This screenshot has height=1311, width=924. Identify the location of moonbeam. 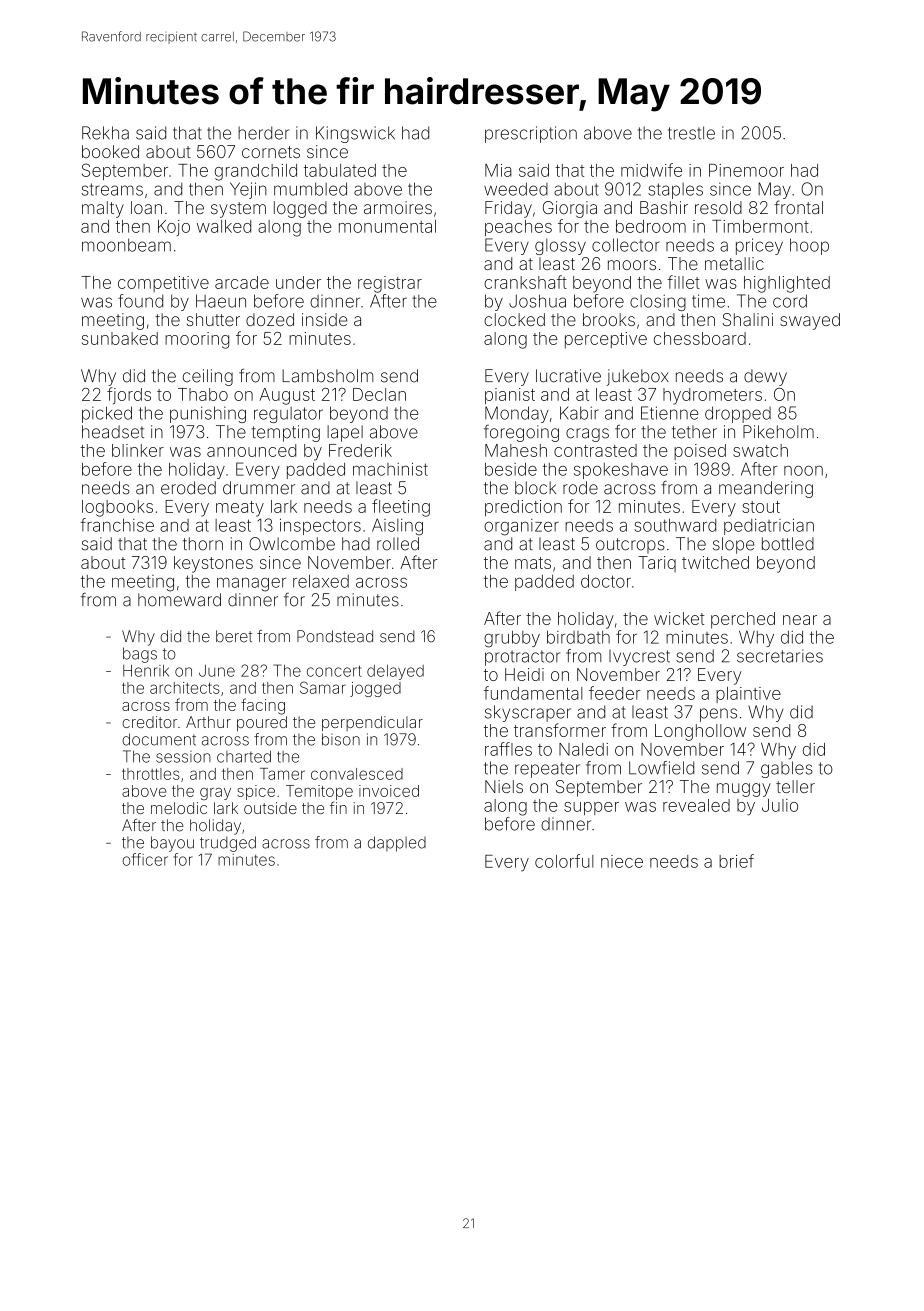
(126, 245).
